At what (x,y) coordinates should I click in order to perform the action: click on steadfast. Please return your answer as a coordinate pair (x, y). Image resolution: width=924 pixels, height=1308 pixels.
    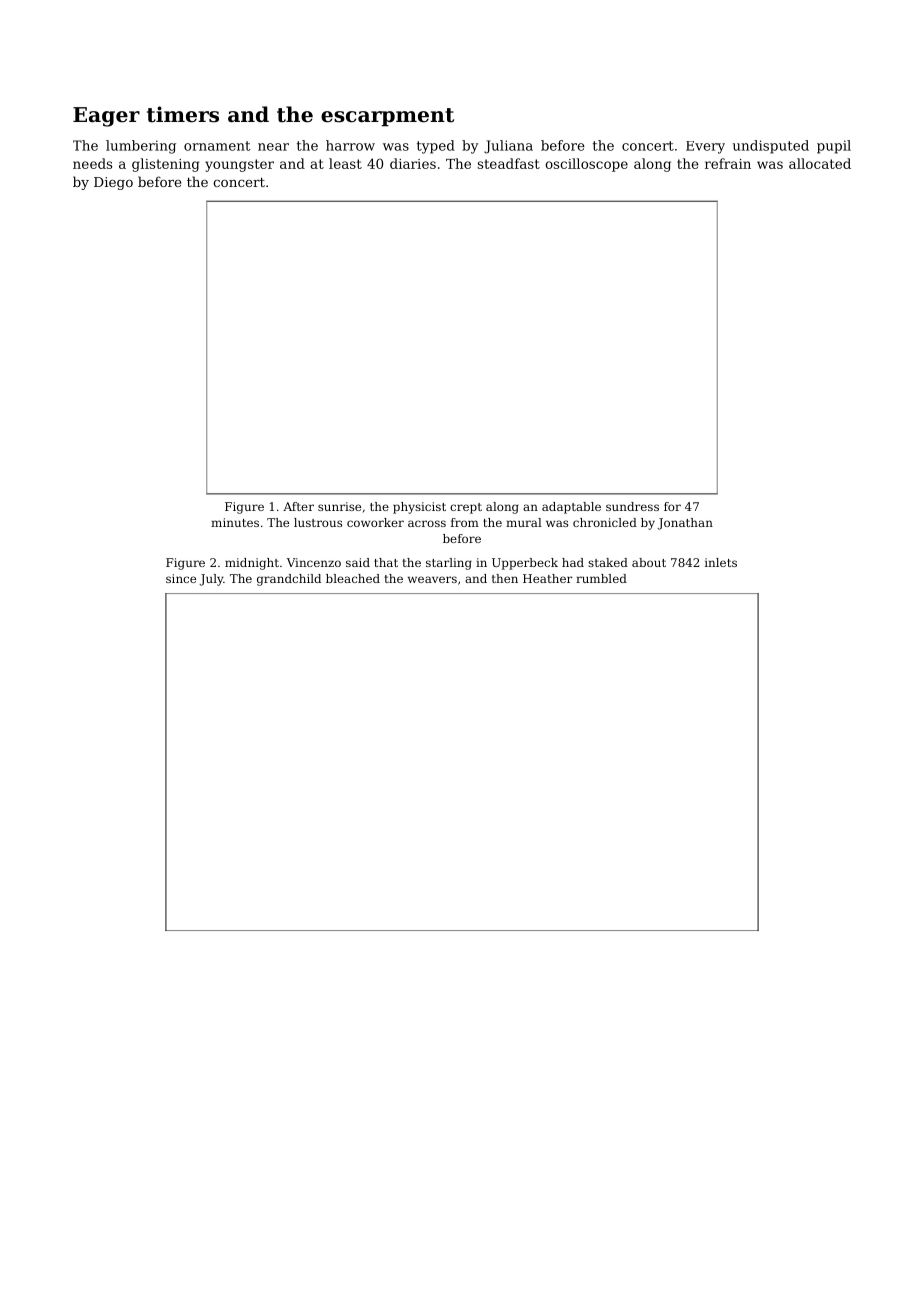
    Looking at the image, I should click on (509, 163).
